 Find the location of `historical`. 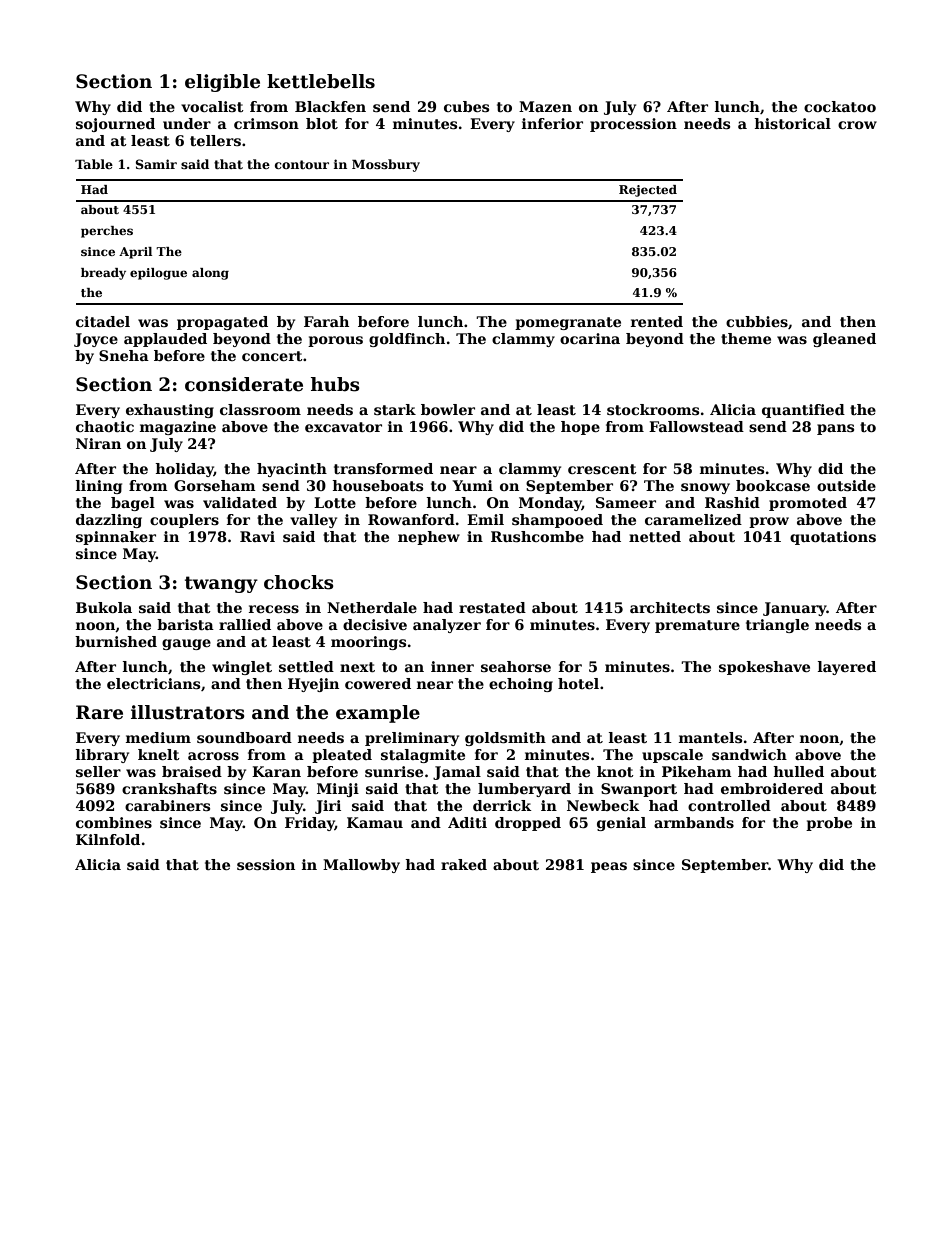

historical is located at coordinates (792, 123).
